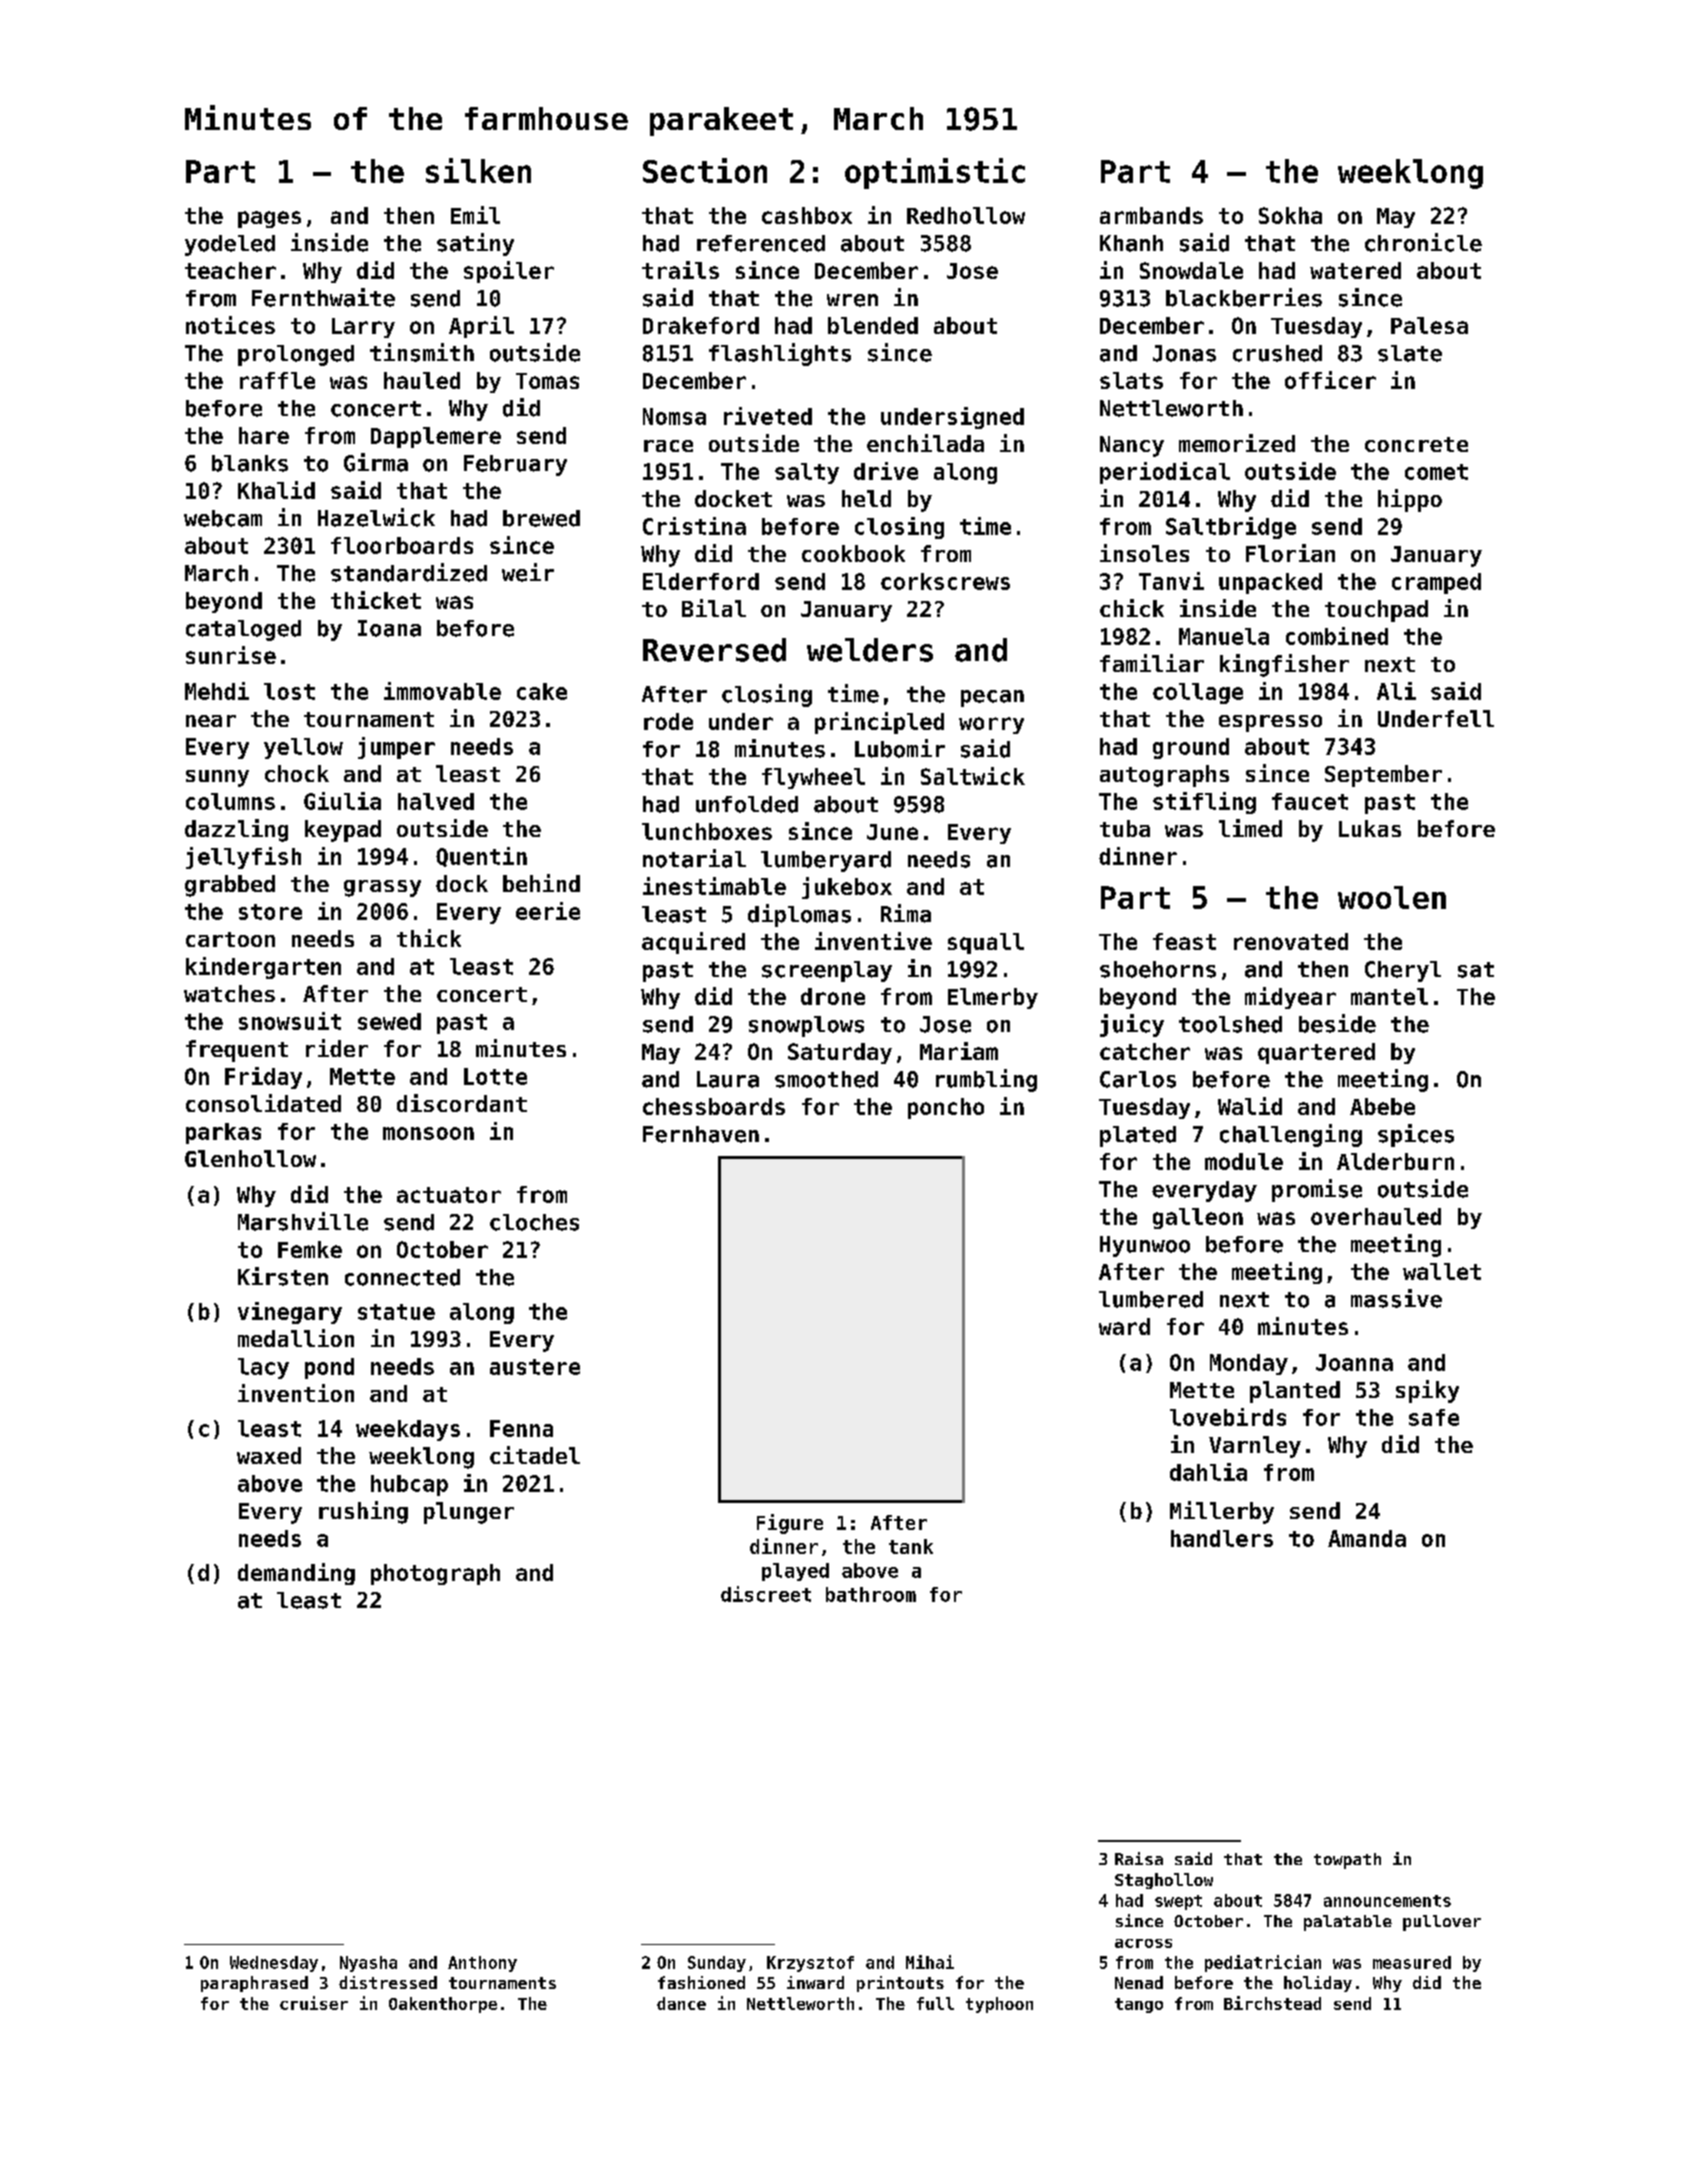  What do you see at coordinates (1442, 1271) in the screenshot?
I see `wallet` at bounding box center [1442, 1271].
